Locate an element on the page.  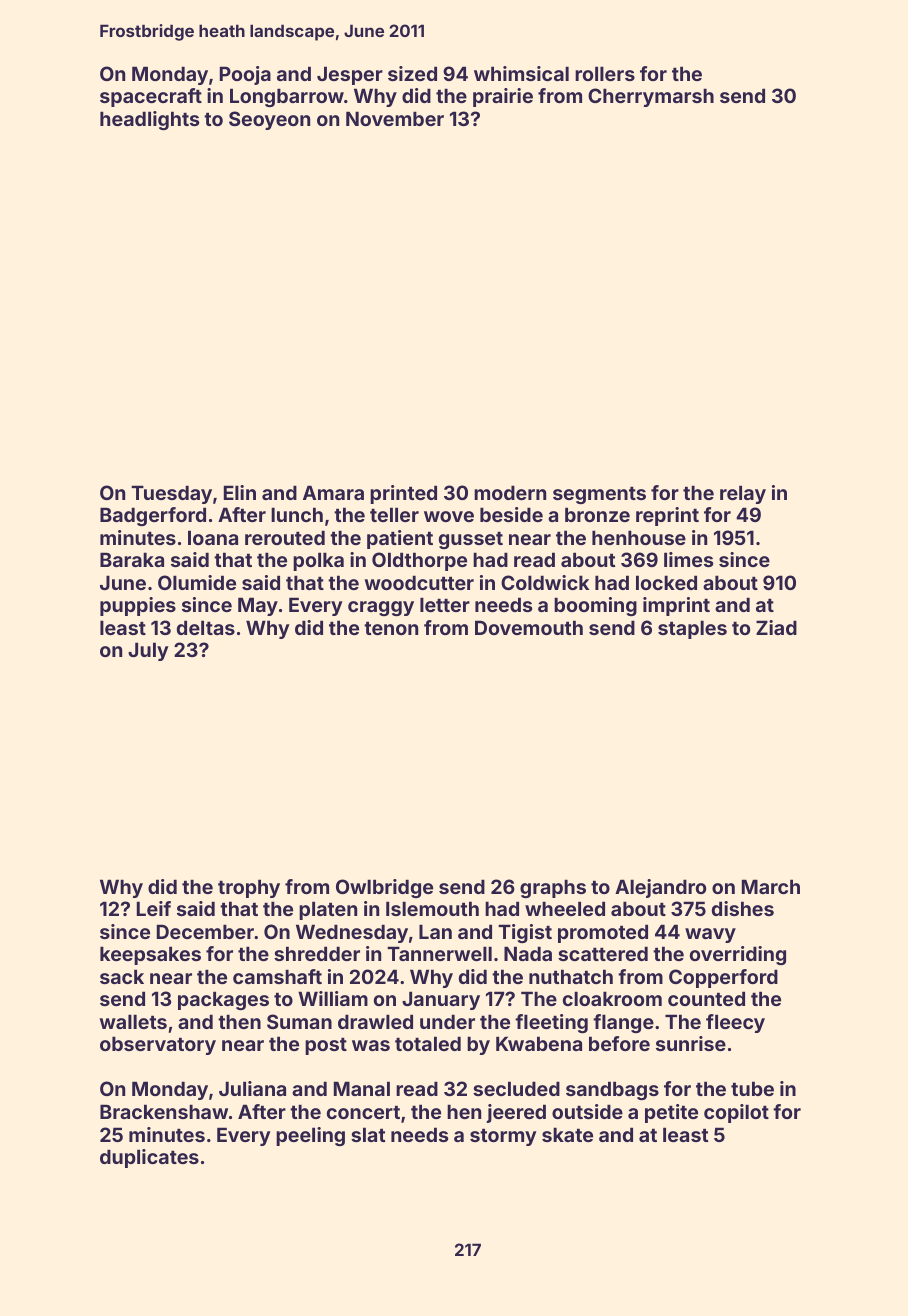
Tuesday is located at coordinates (171, 494).
